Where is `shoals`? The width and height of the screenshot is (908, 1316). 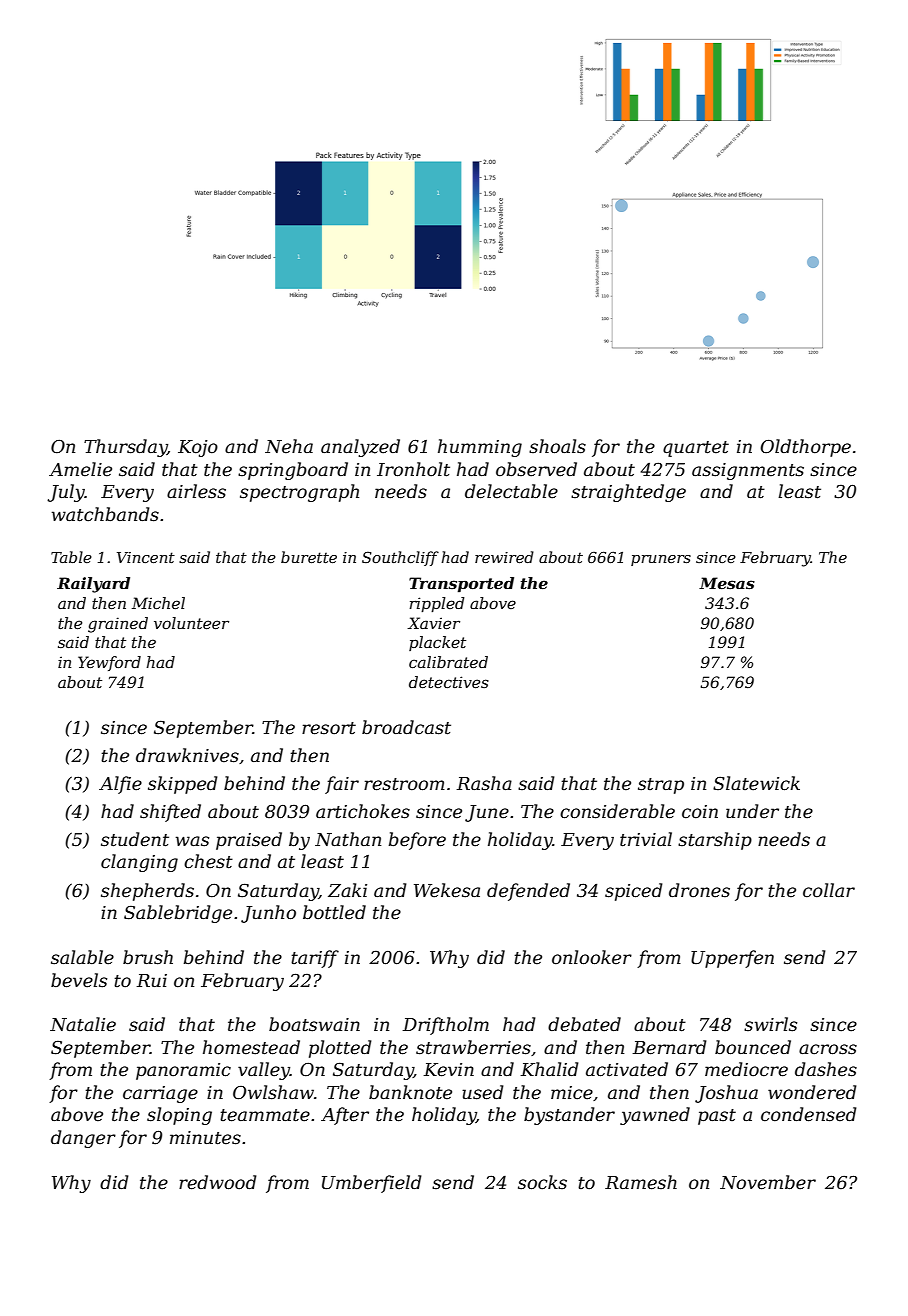 shoals is located at coordinates (557, 446).
